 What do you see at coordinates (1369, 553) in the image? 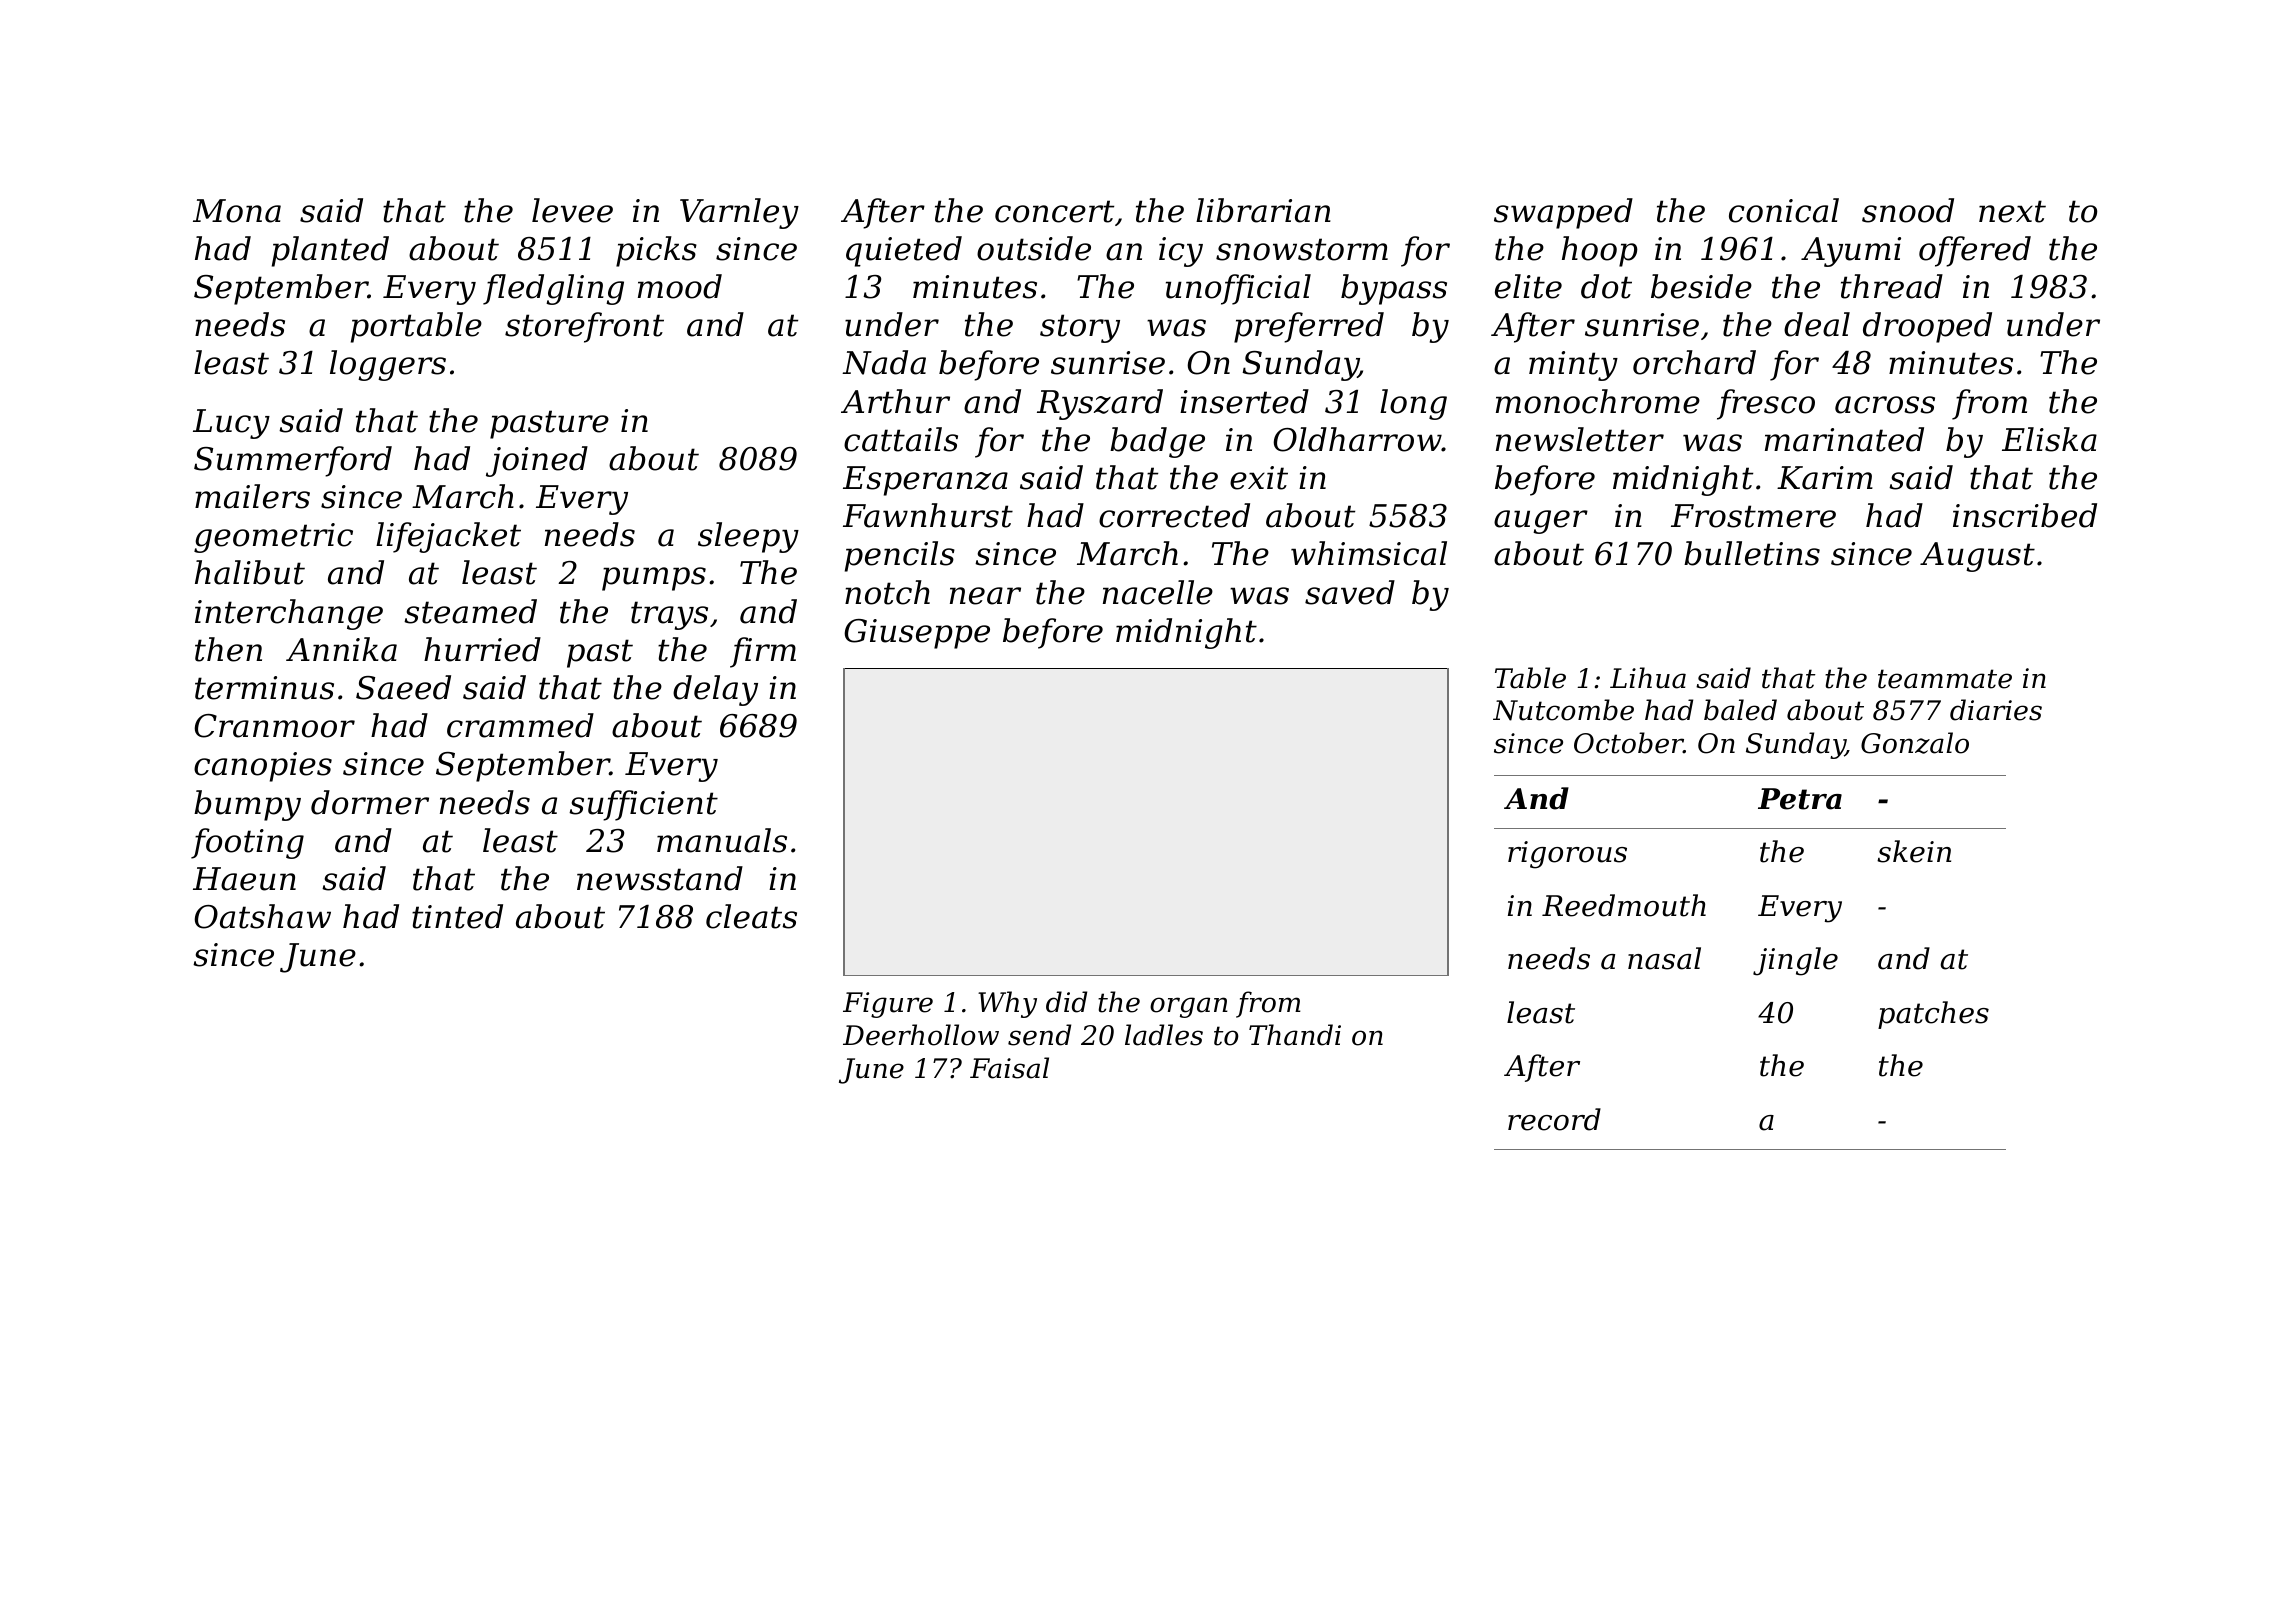
I see `whimsical` at bounding box center [1369, 553].
